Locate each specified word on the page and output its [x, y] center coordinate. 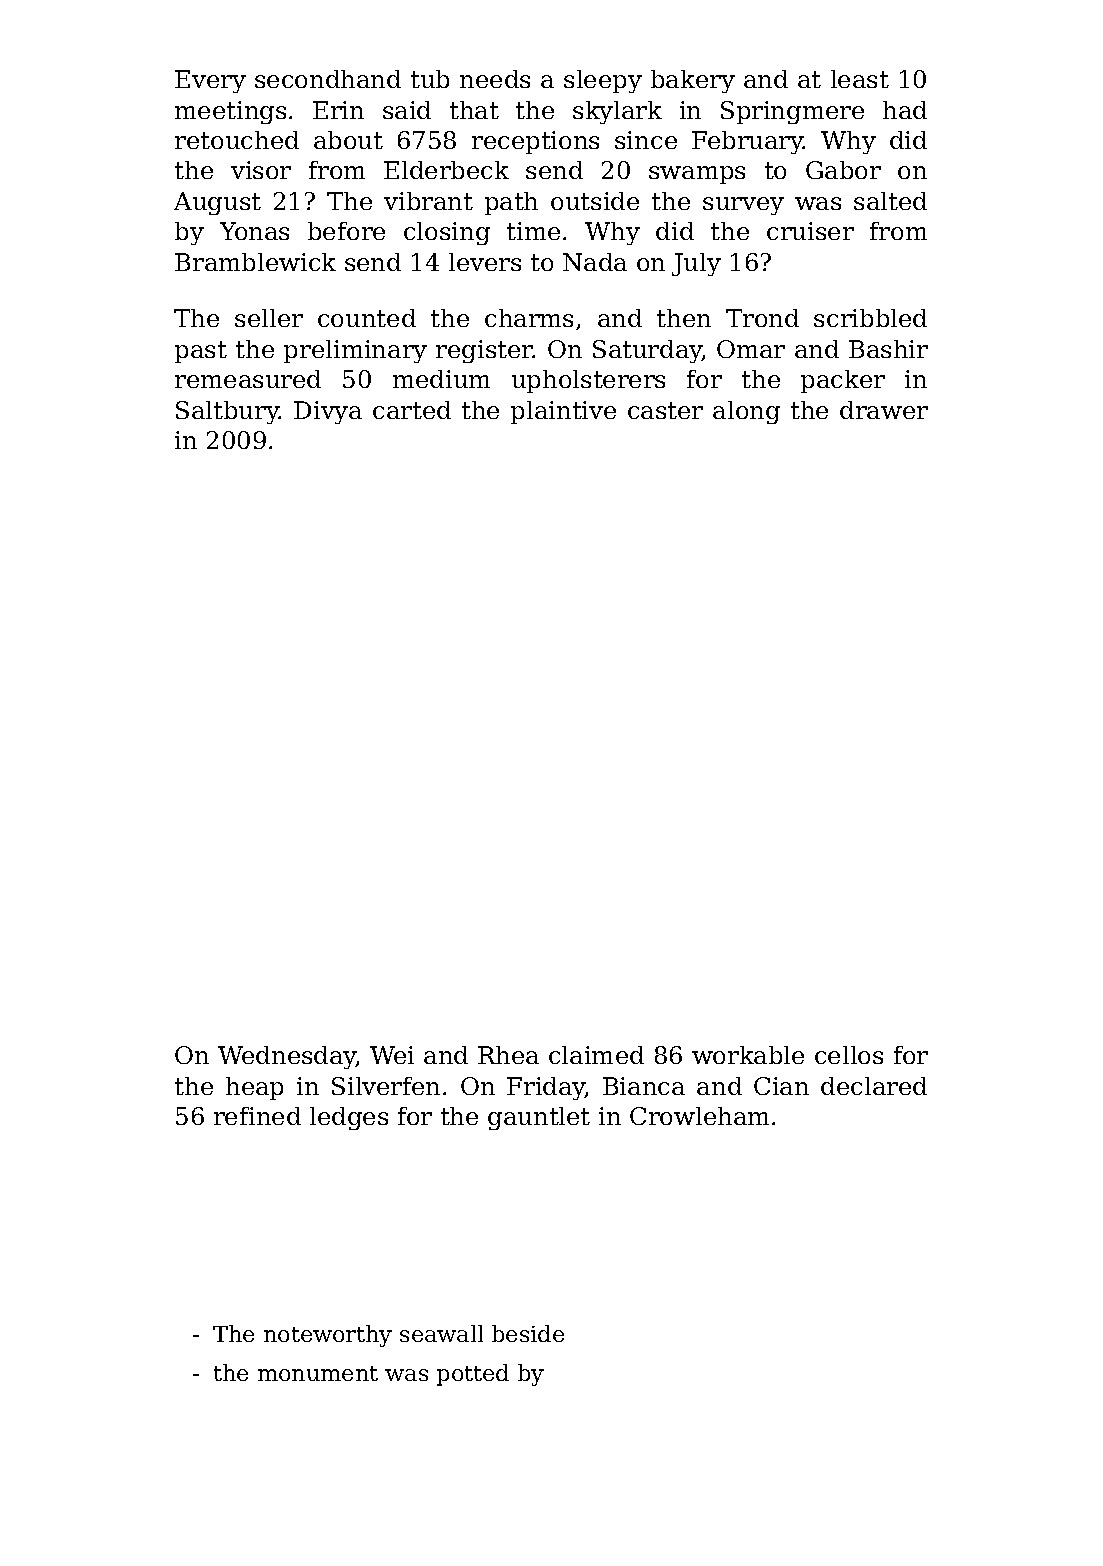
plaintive [563, 412]
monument [318, 1373]
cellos [849, 1055]
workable [748, 1055]
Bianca [644, 1086]
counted [367, 318]
